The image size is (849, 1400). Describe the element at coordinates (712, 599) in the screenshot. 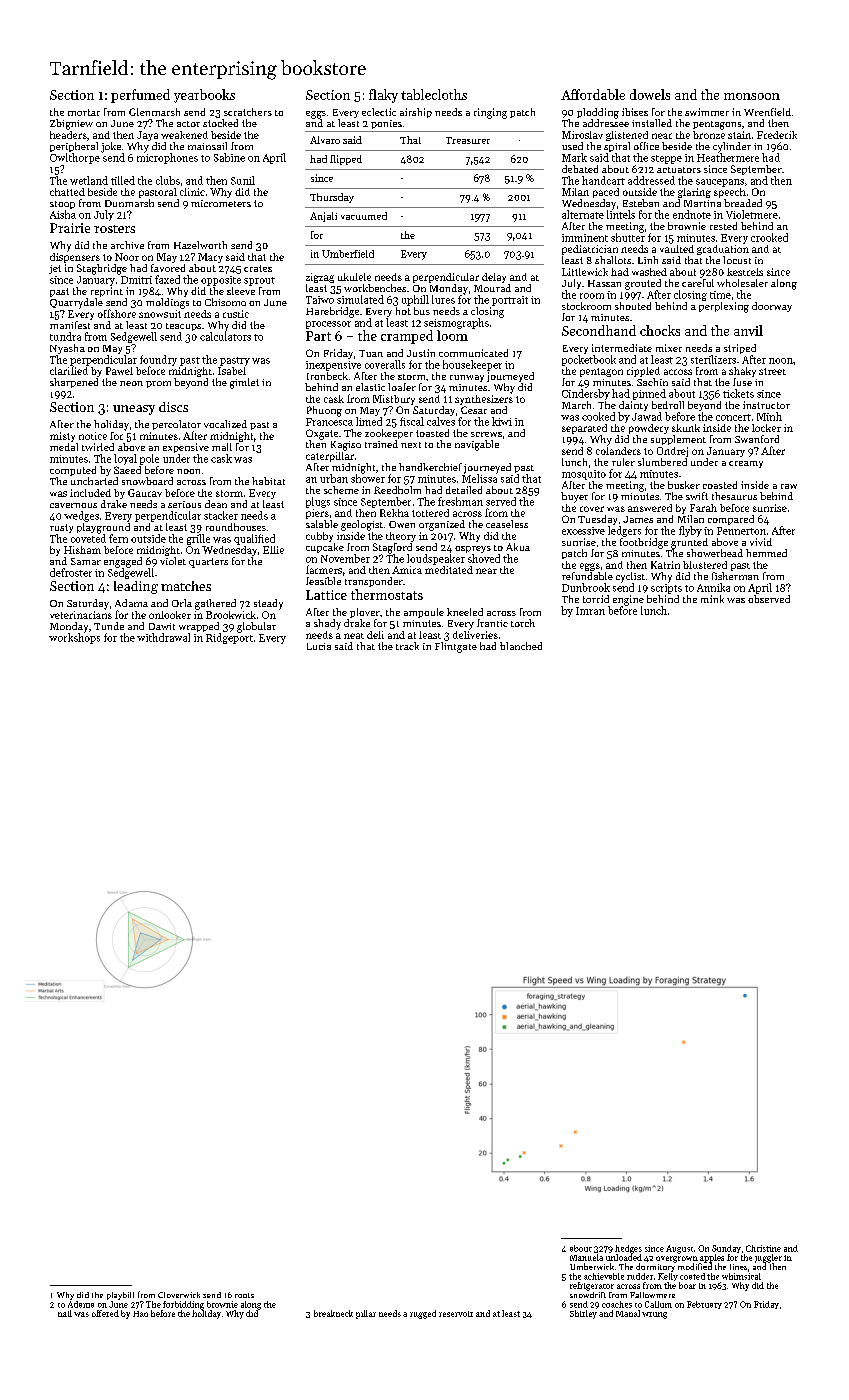

I see `mink` at that location.
